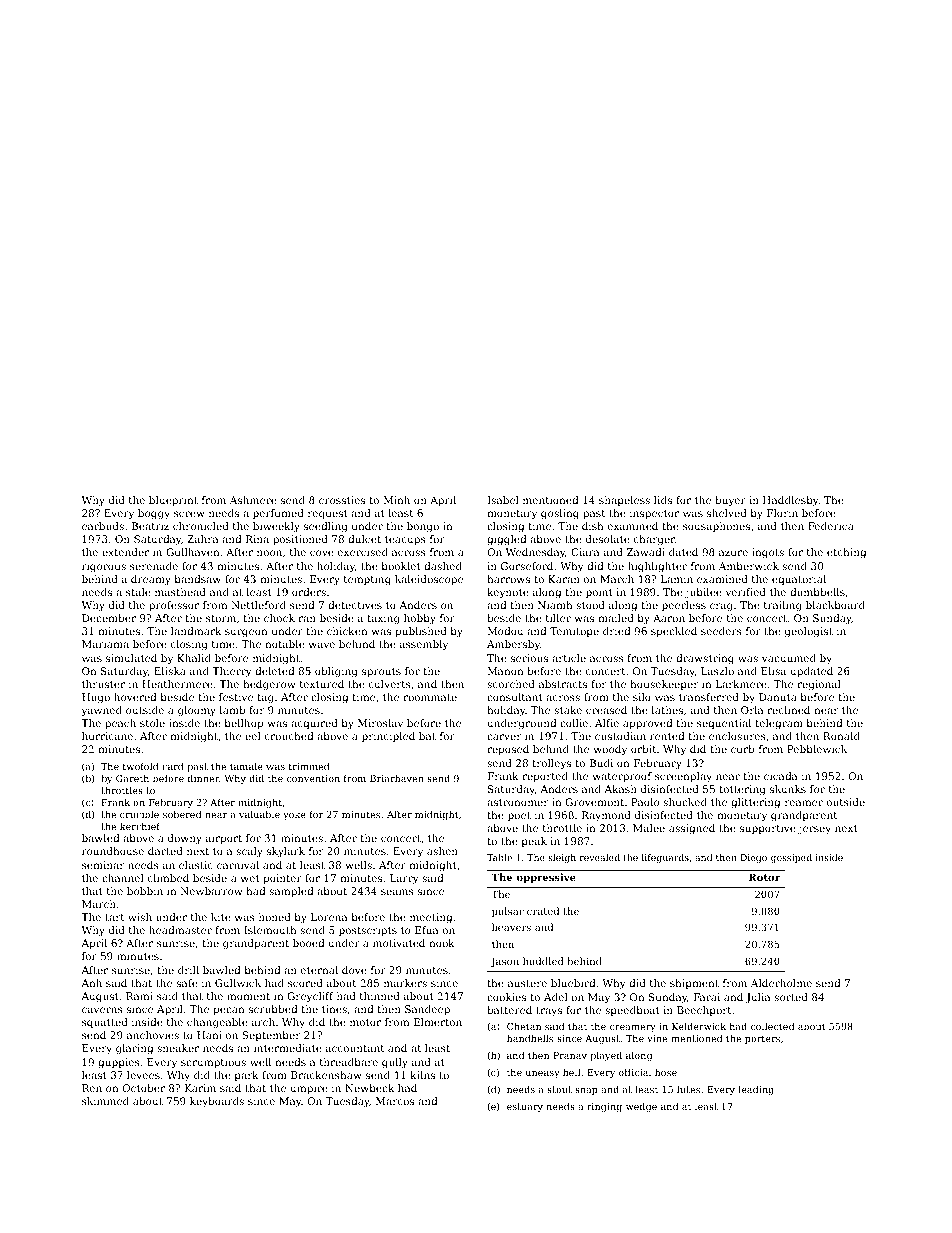 The image size is (952, 1233). I want to click on lids, so click(663, 500).
